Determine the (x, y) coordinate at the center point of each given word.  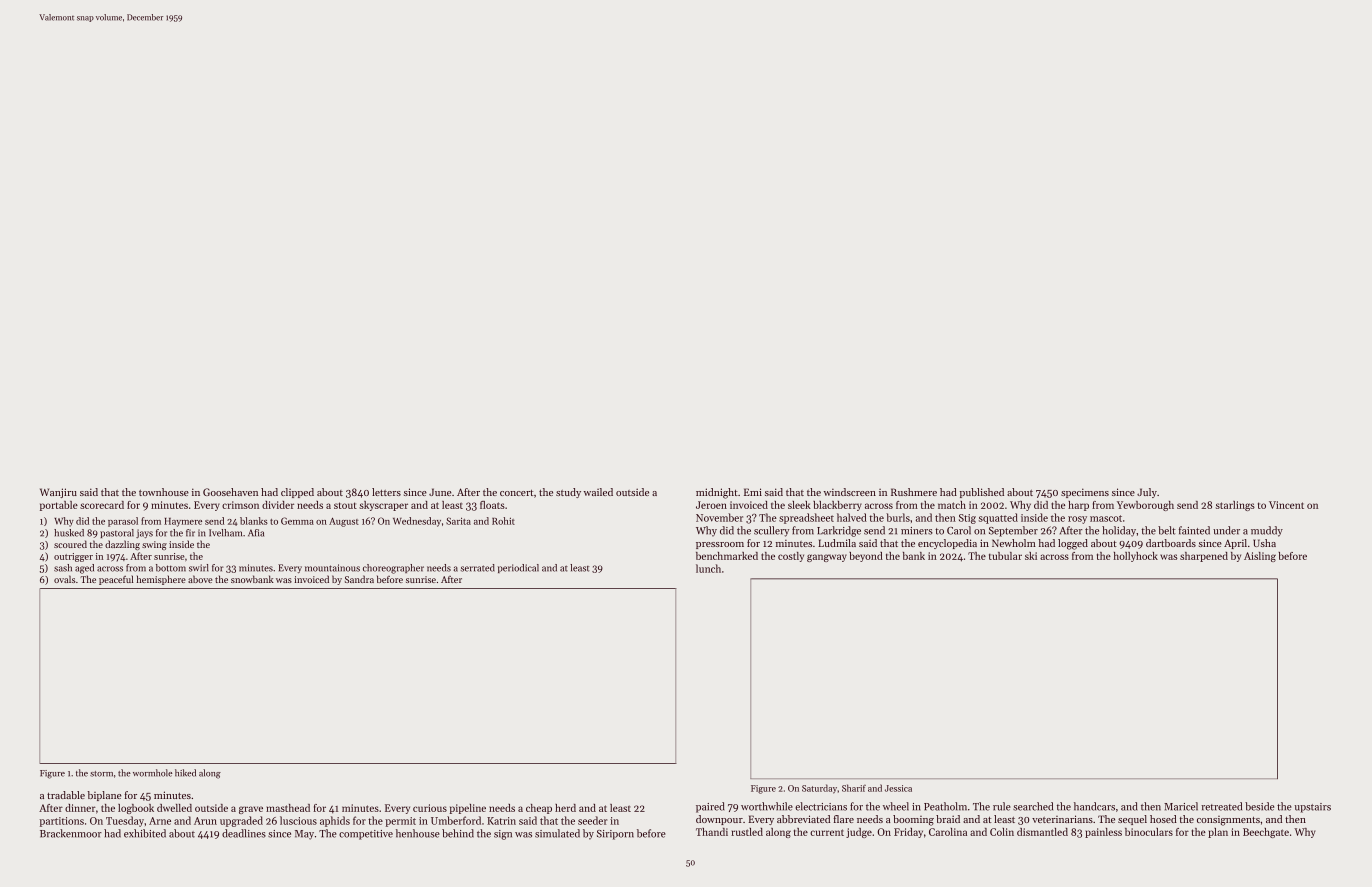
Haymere (183, 522)
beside (1259, 806)
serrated (478, 568)
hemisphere (161, 580)
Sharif (854, 788)
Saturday (819, 789)
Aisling (1260, 557)
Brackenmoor (71, 833)
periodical (518, 568)
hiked (185, 773)
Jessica (898, 788)
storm (101, 774)
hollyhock (1136, 557)
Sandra (359, 579)
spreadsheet (806, 518)
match (952, 505)
